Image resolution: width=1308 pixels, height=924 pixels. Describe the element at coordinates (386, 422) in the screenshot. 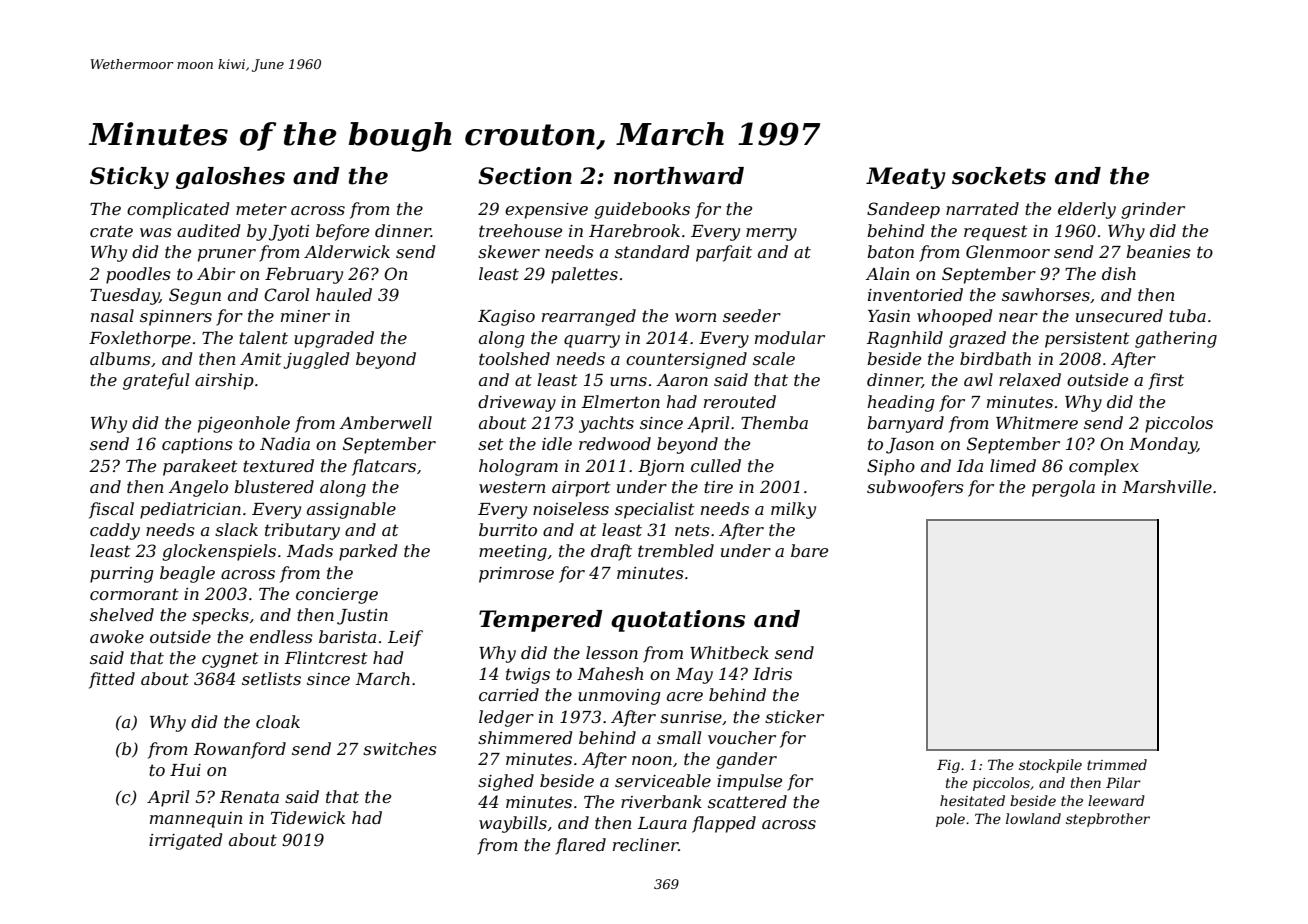

I see `Amberwell` at that location.
